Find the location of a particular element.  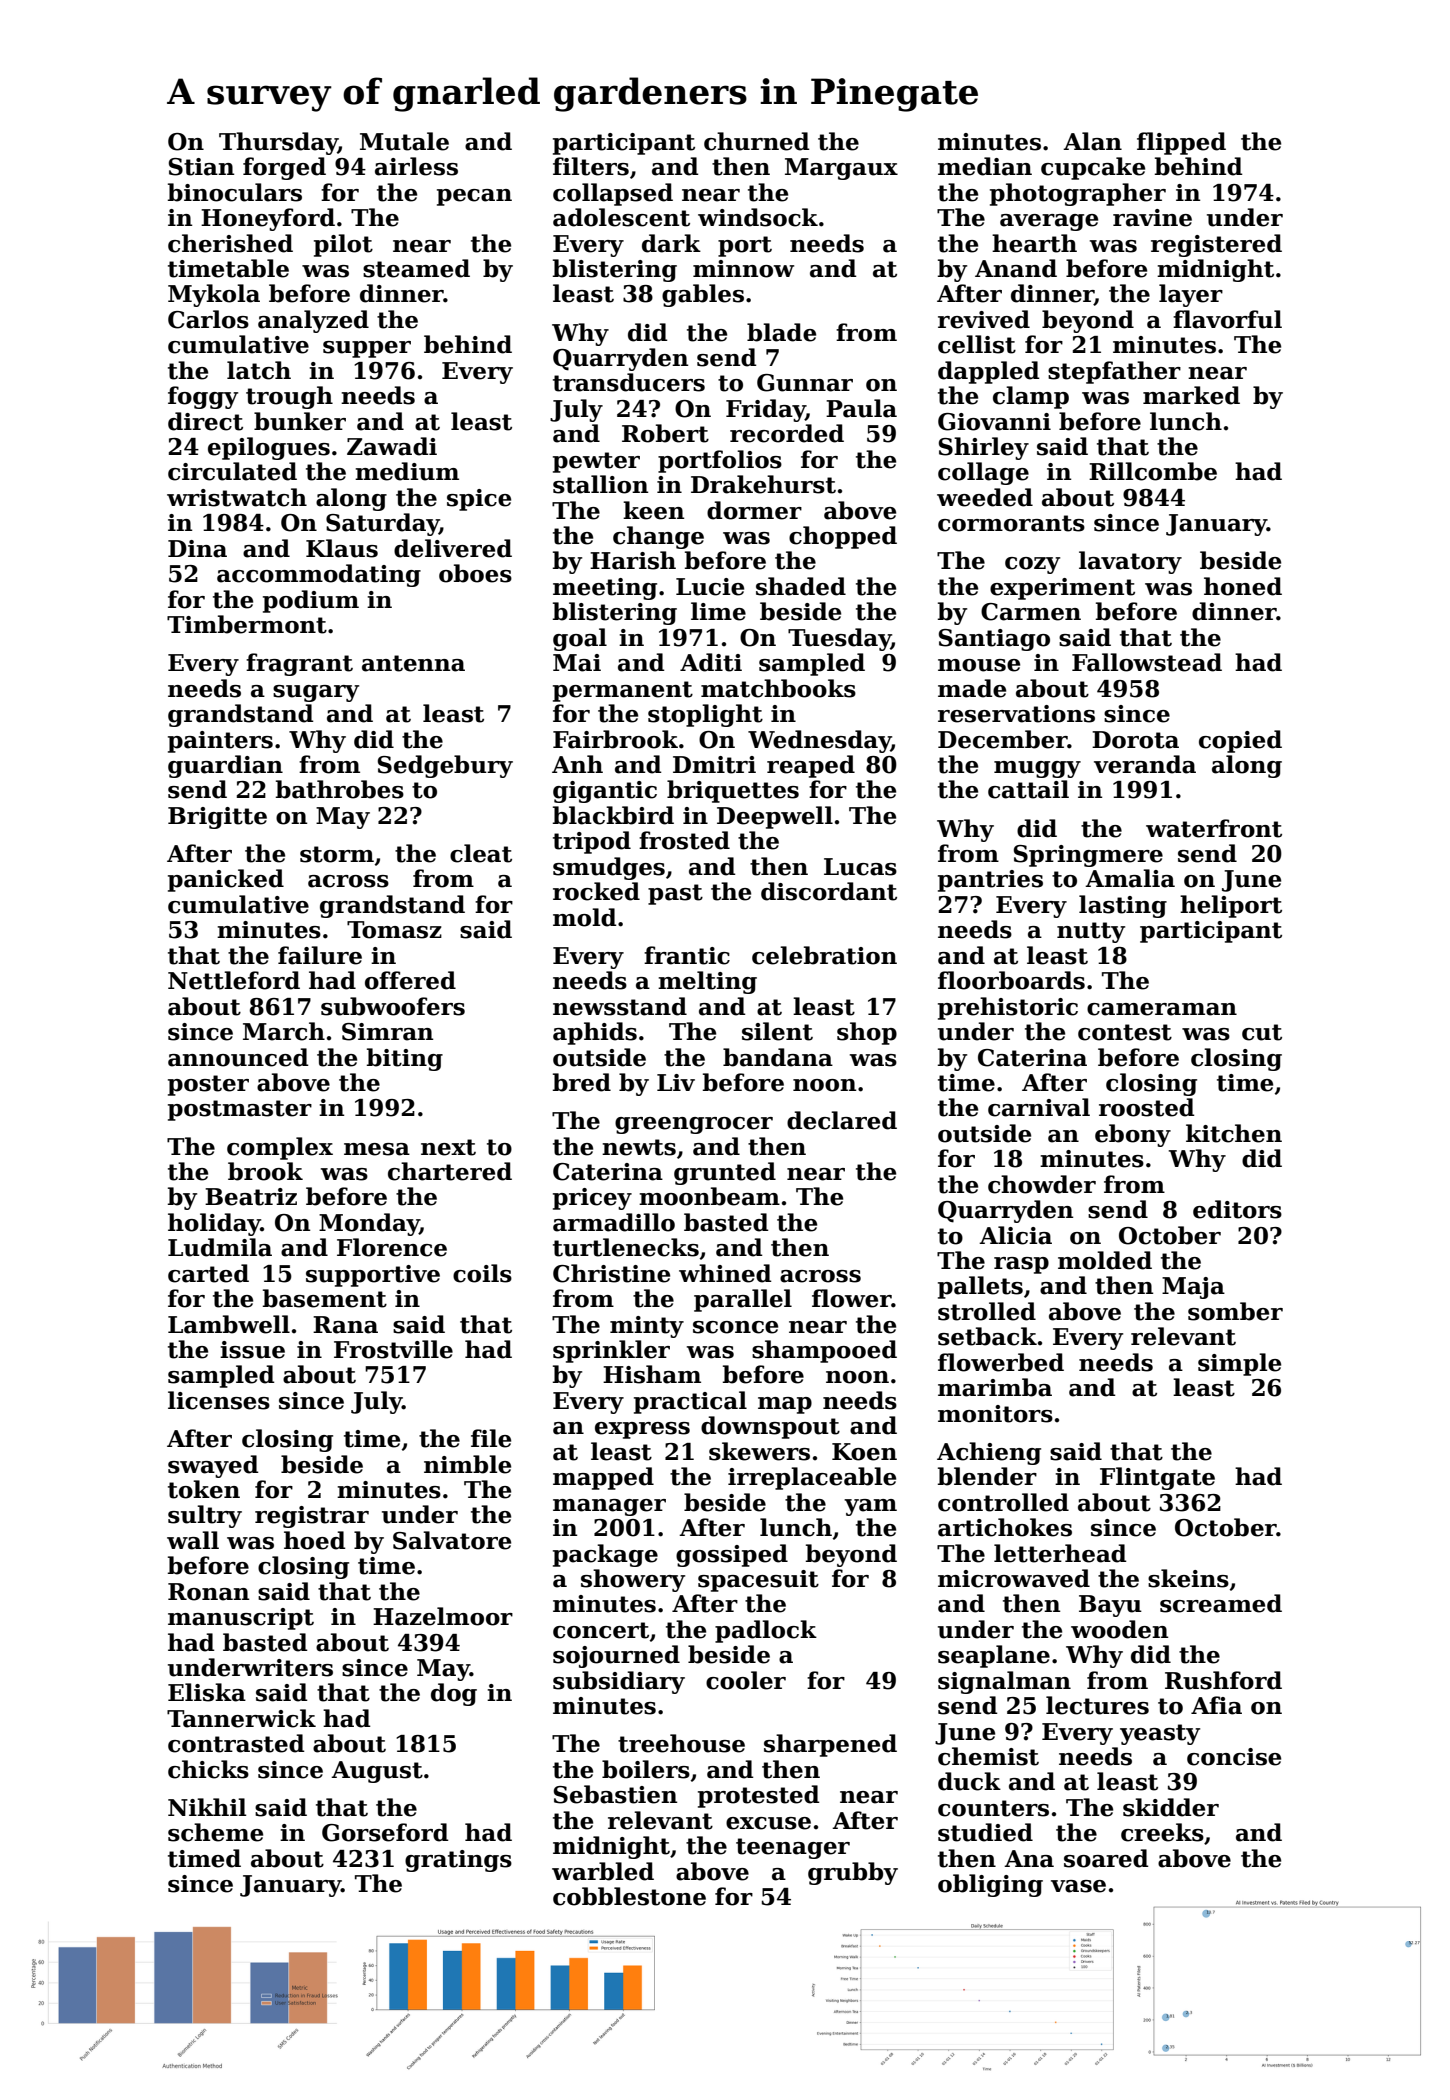

bred is located at coordinates (582, 1082).
